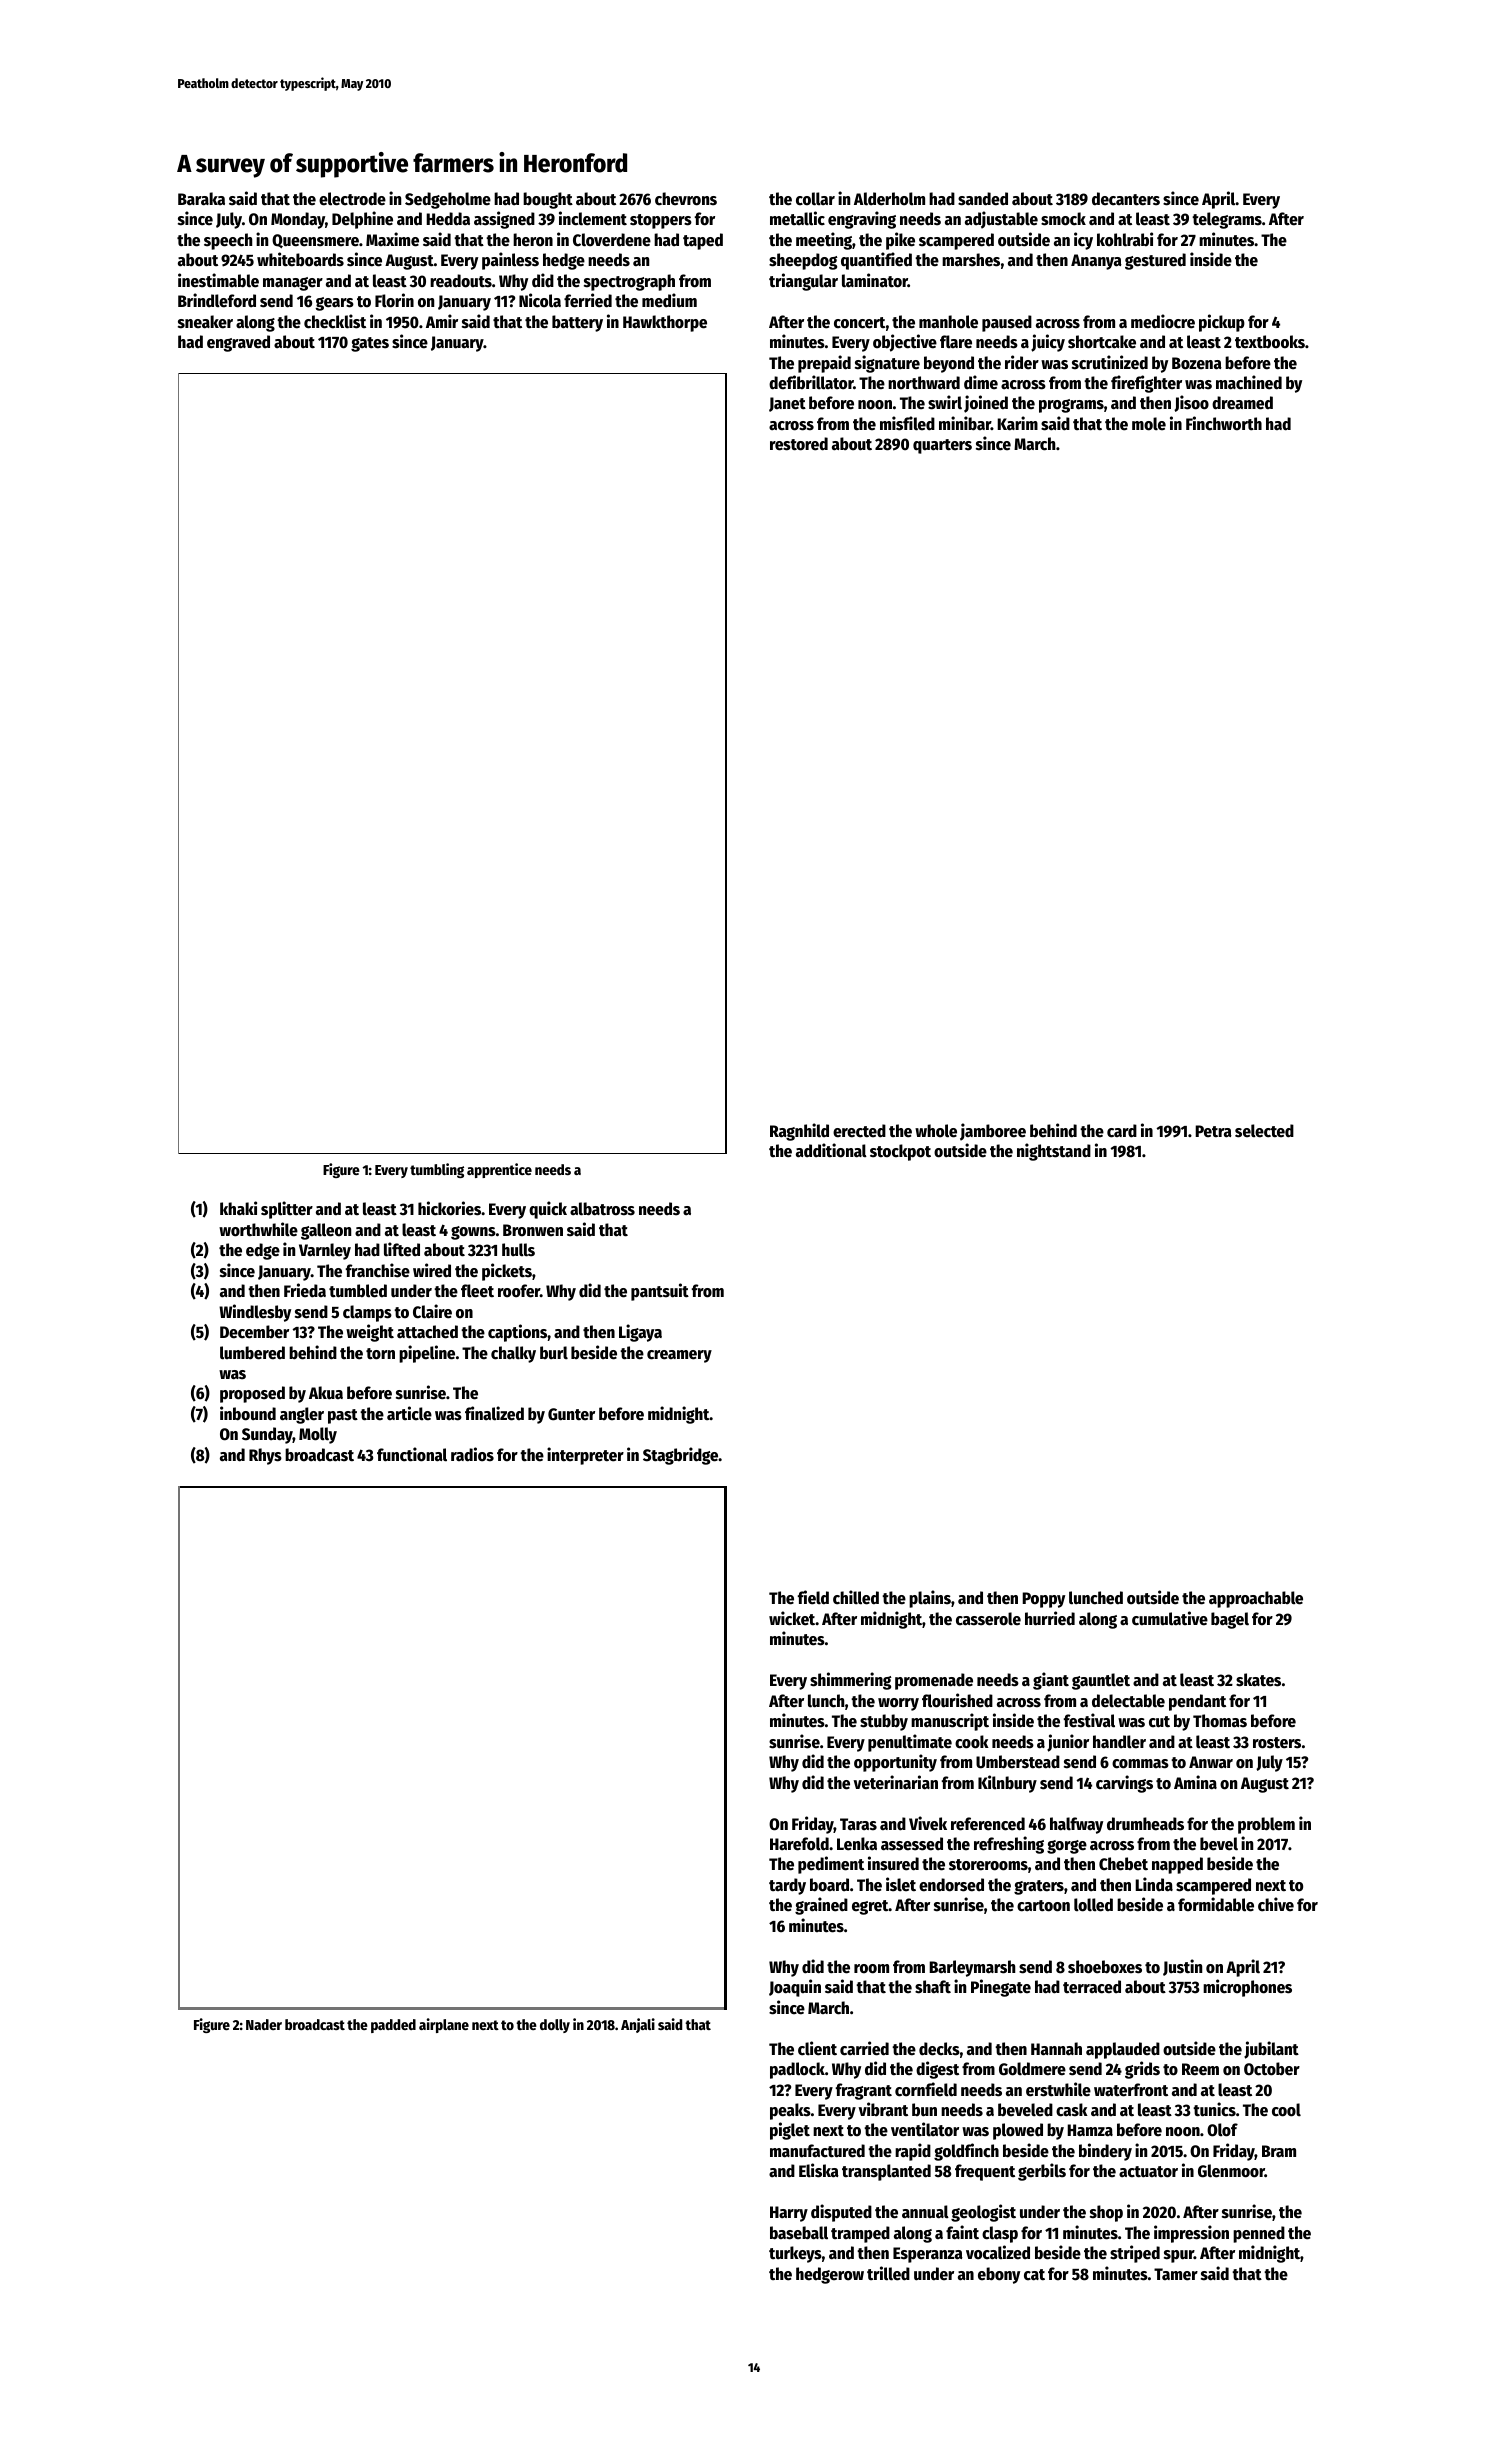 This screenshot has width=1496, height=2464. Describe the element at coordinates (201, 199) in the screenshot. I see `Baraka` at that location.
